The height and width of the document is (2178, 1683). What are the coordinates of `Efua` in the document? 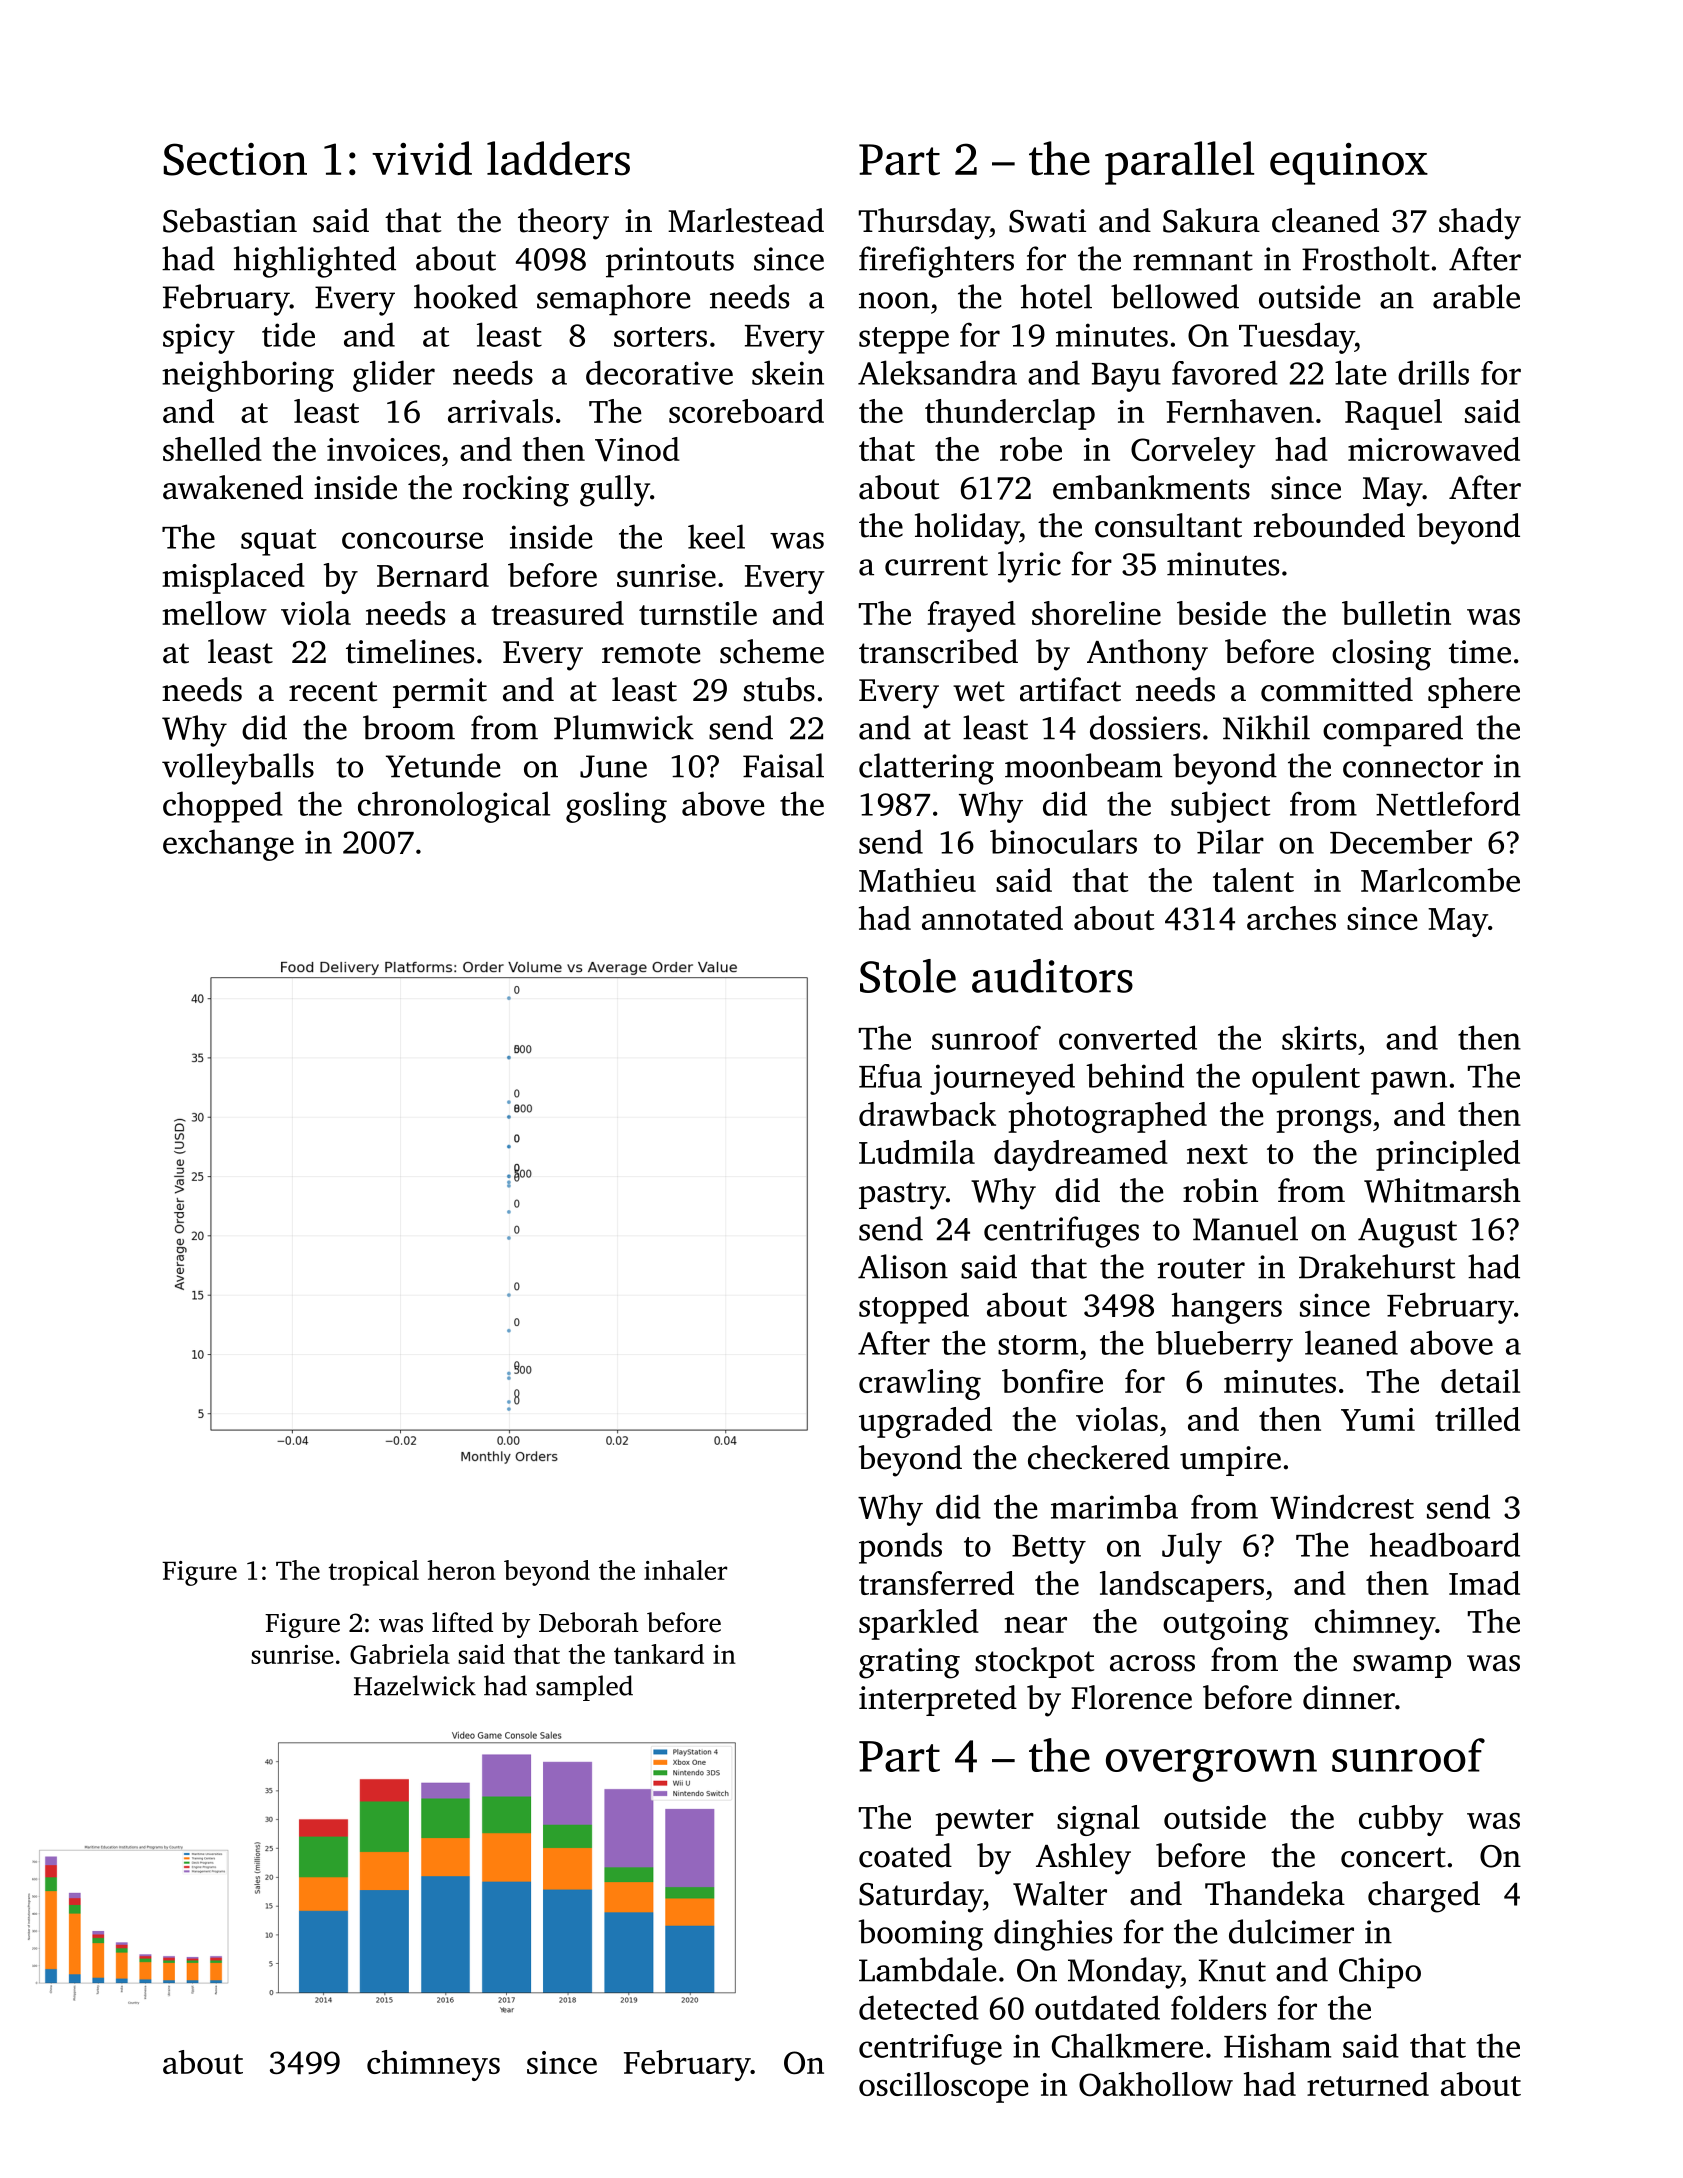 It's located at (890, 1076).
